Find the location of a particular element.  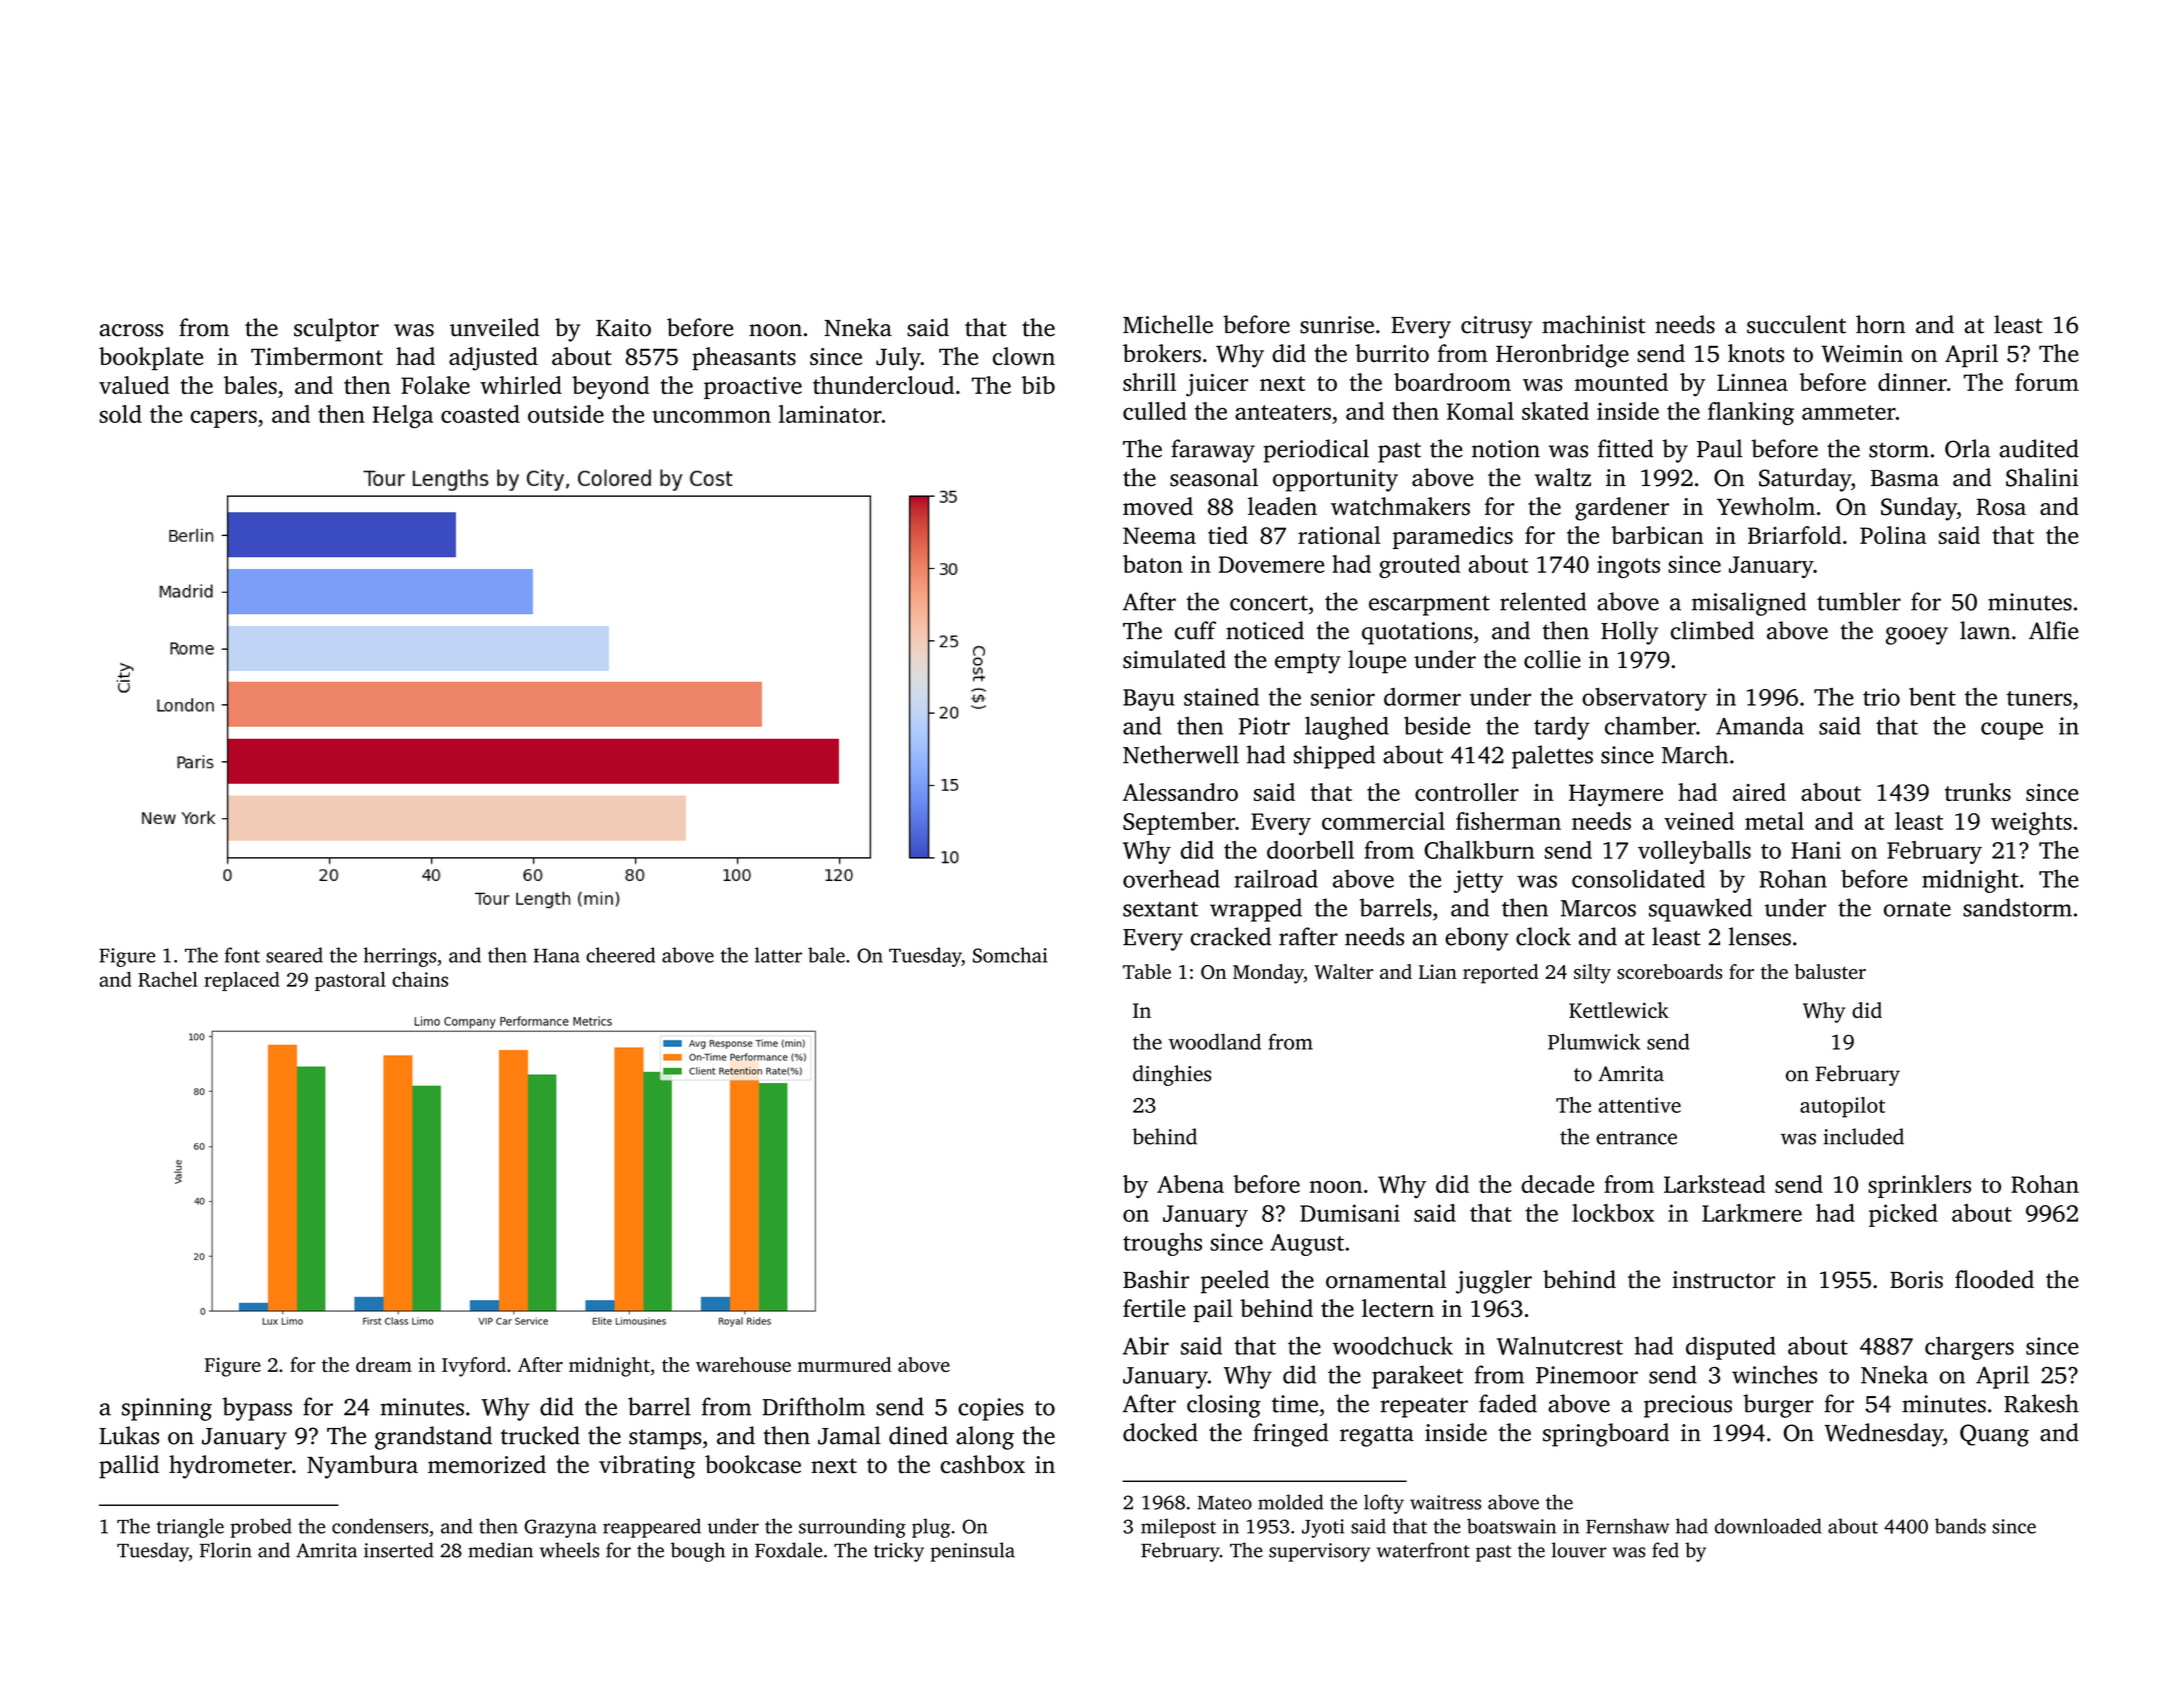

Alessandro is located at coordinates (1180, 792).
